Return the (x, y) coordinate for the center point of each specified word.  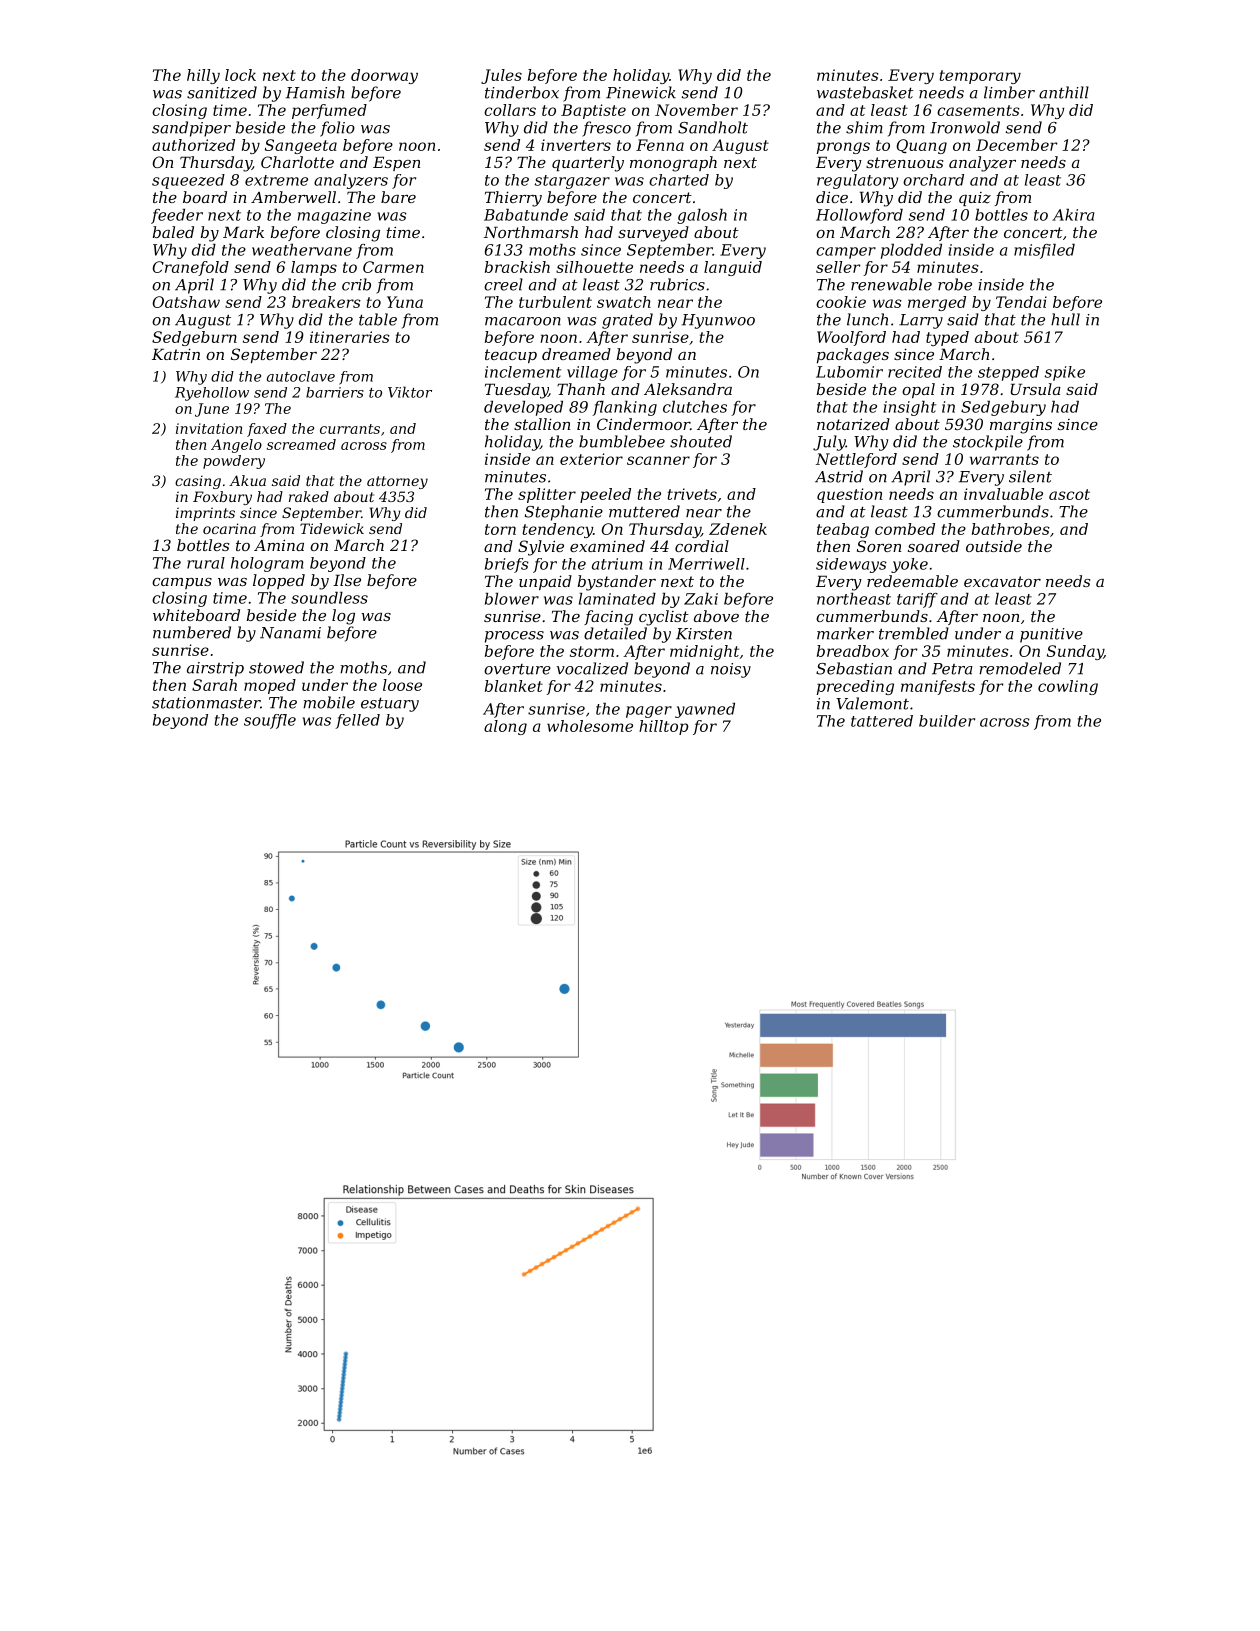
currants (350, 429)
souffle (270, 721)
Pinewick (641, 92)
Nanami (290, 633)
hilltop (663, 727)
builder (947, 721)
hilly (203, 76)
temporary (980, 77)
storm (592, 651)
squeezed (188, 181)
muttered (644, 511)
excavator (1002, 581)
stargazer (572, 182)
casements (978, 110)
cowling (1068, 687)
